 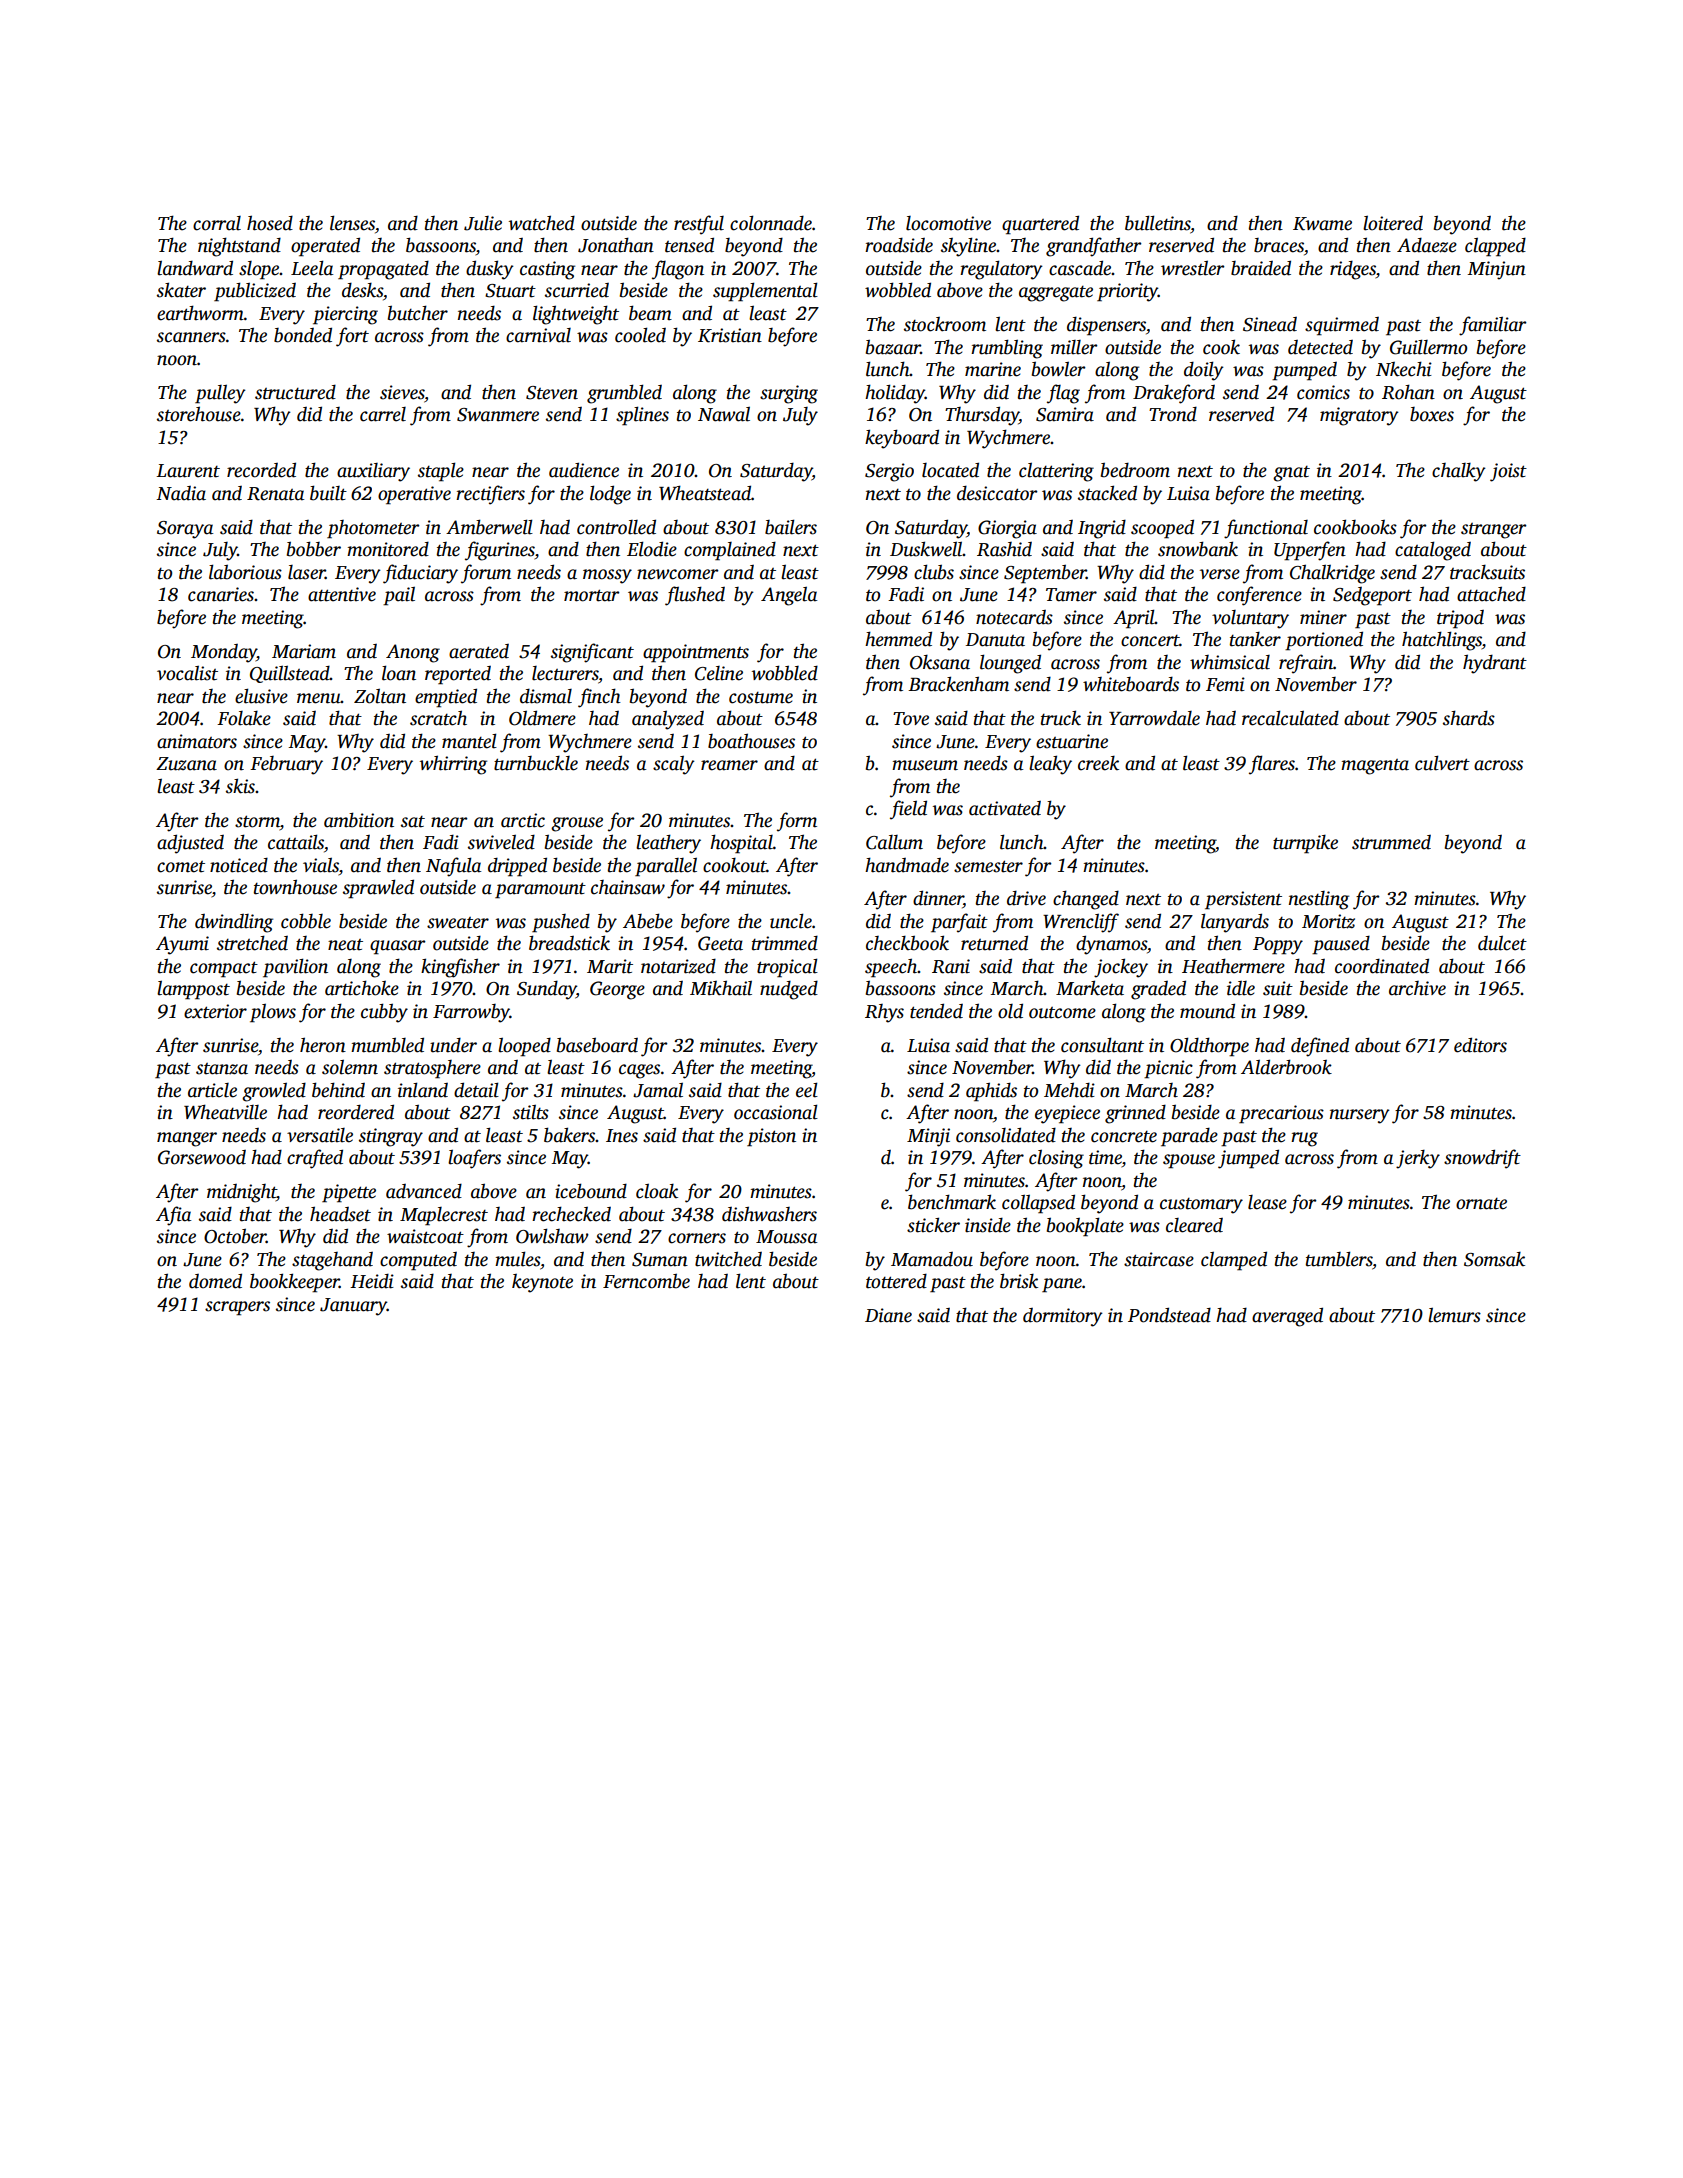 What do you see at coordinates (235, 1236) in the document?
I see `October` at bounding box center [235, 1236].
